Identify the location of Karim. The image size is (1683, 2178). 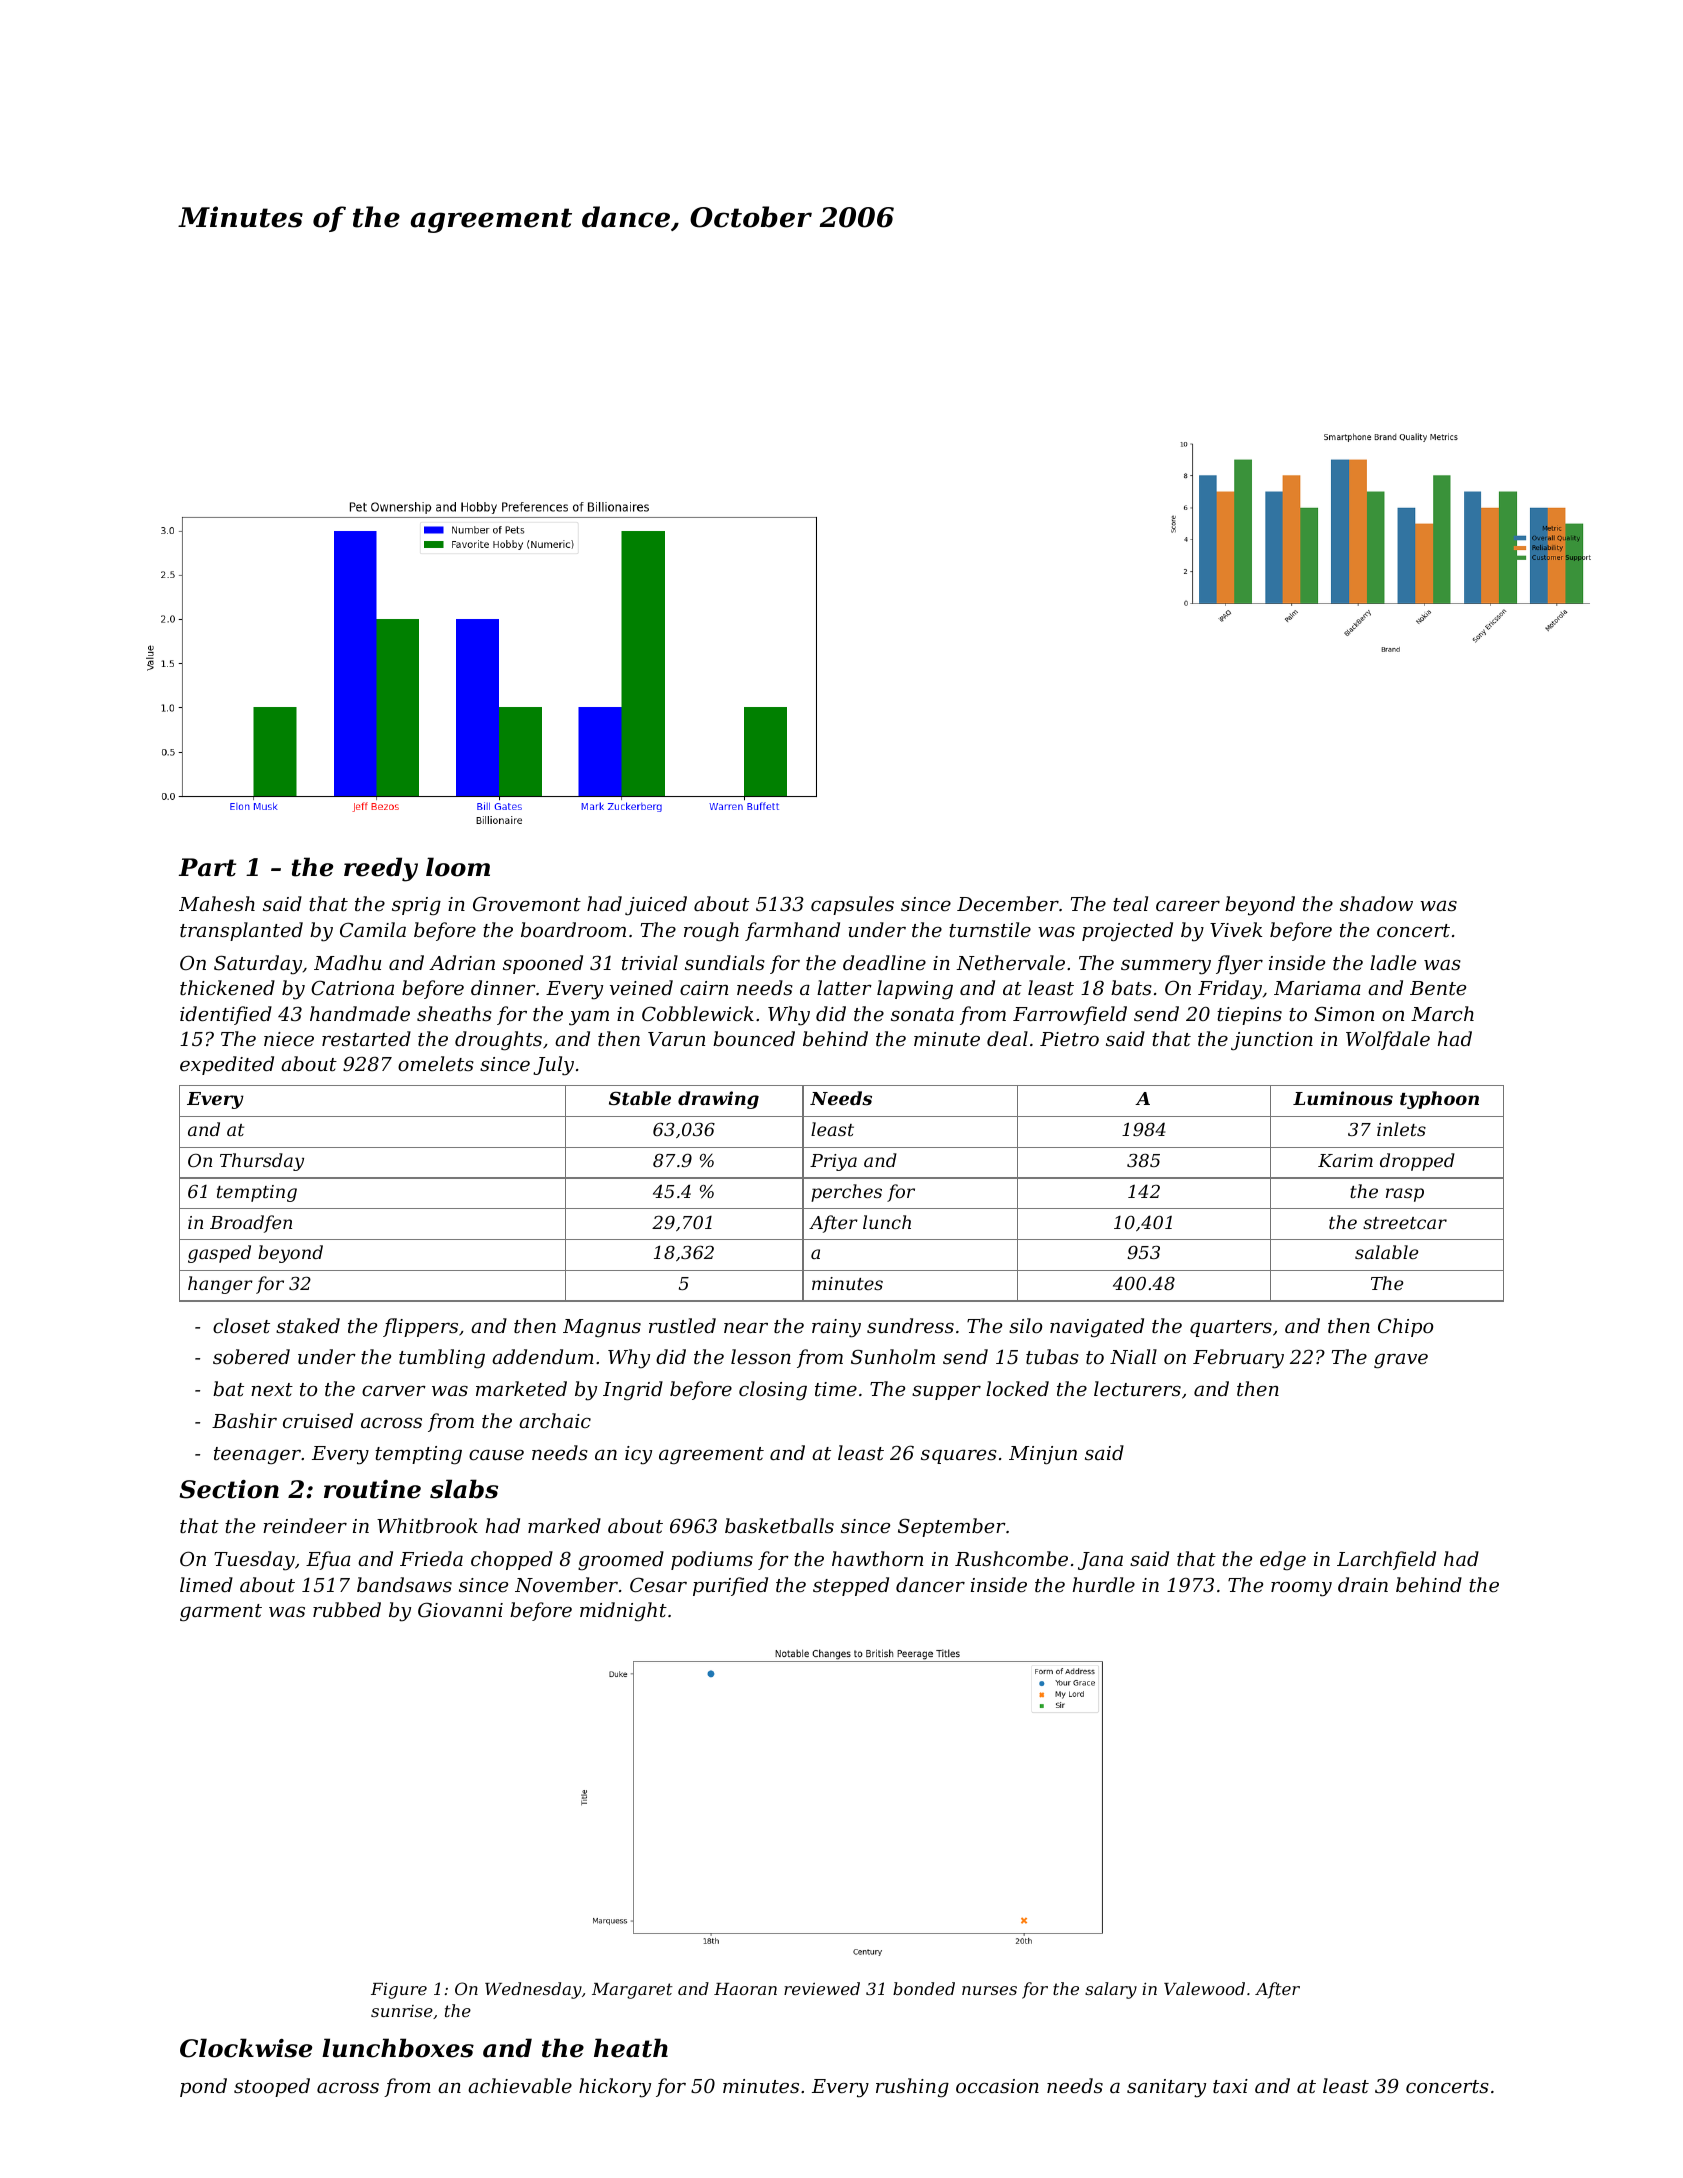
(1345, 1160).
